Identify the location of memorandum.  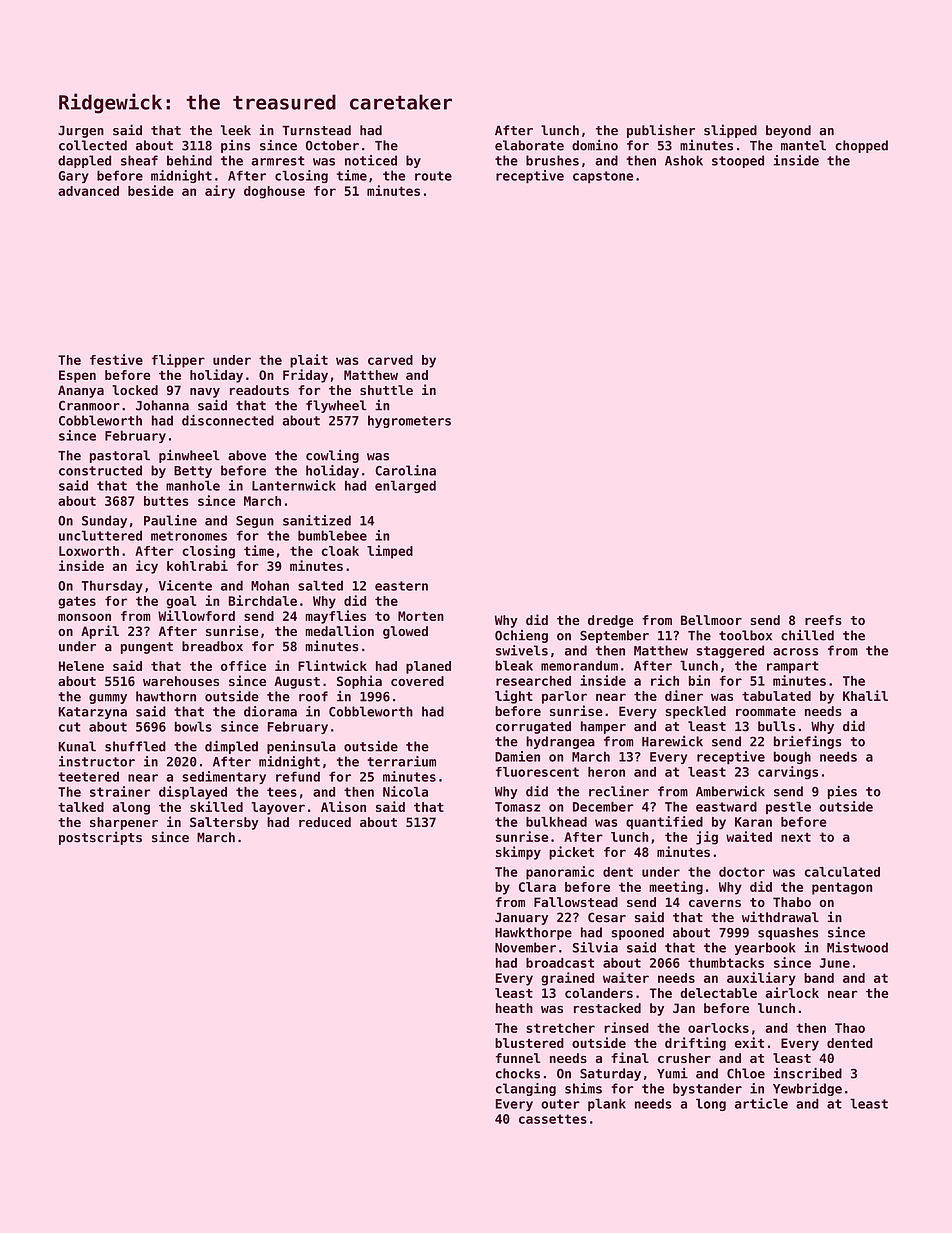
(579, 665).
